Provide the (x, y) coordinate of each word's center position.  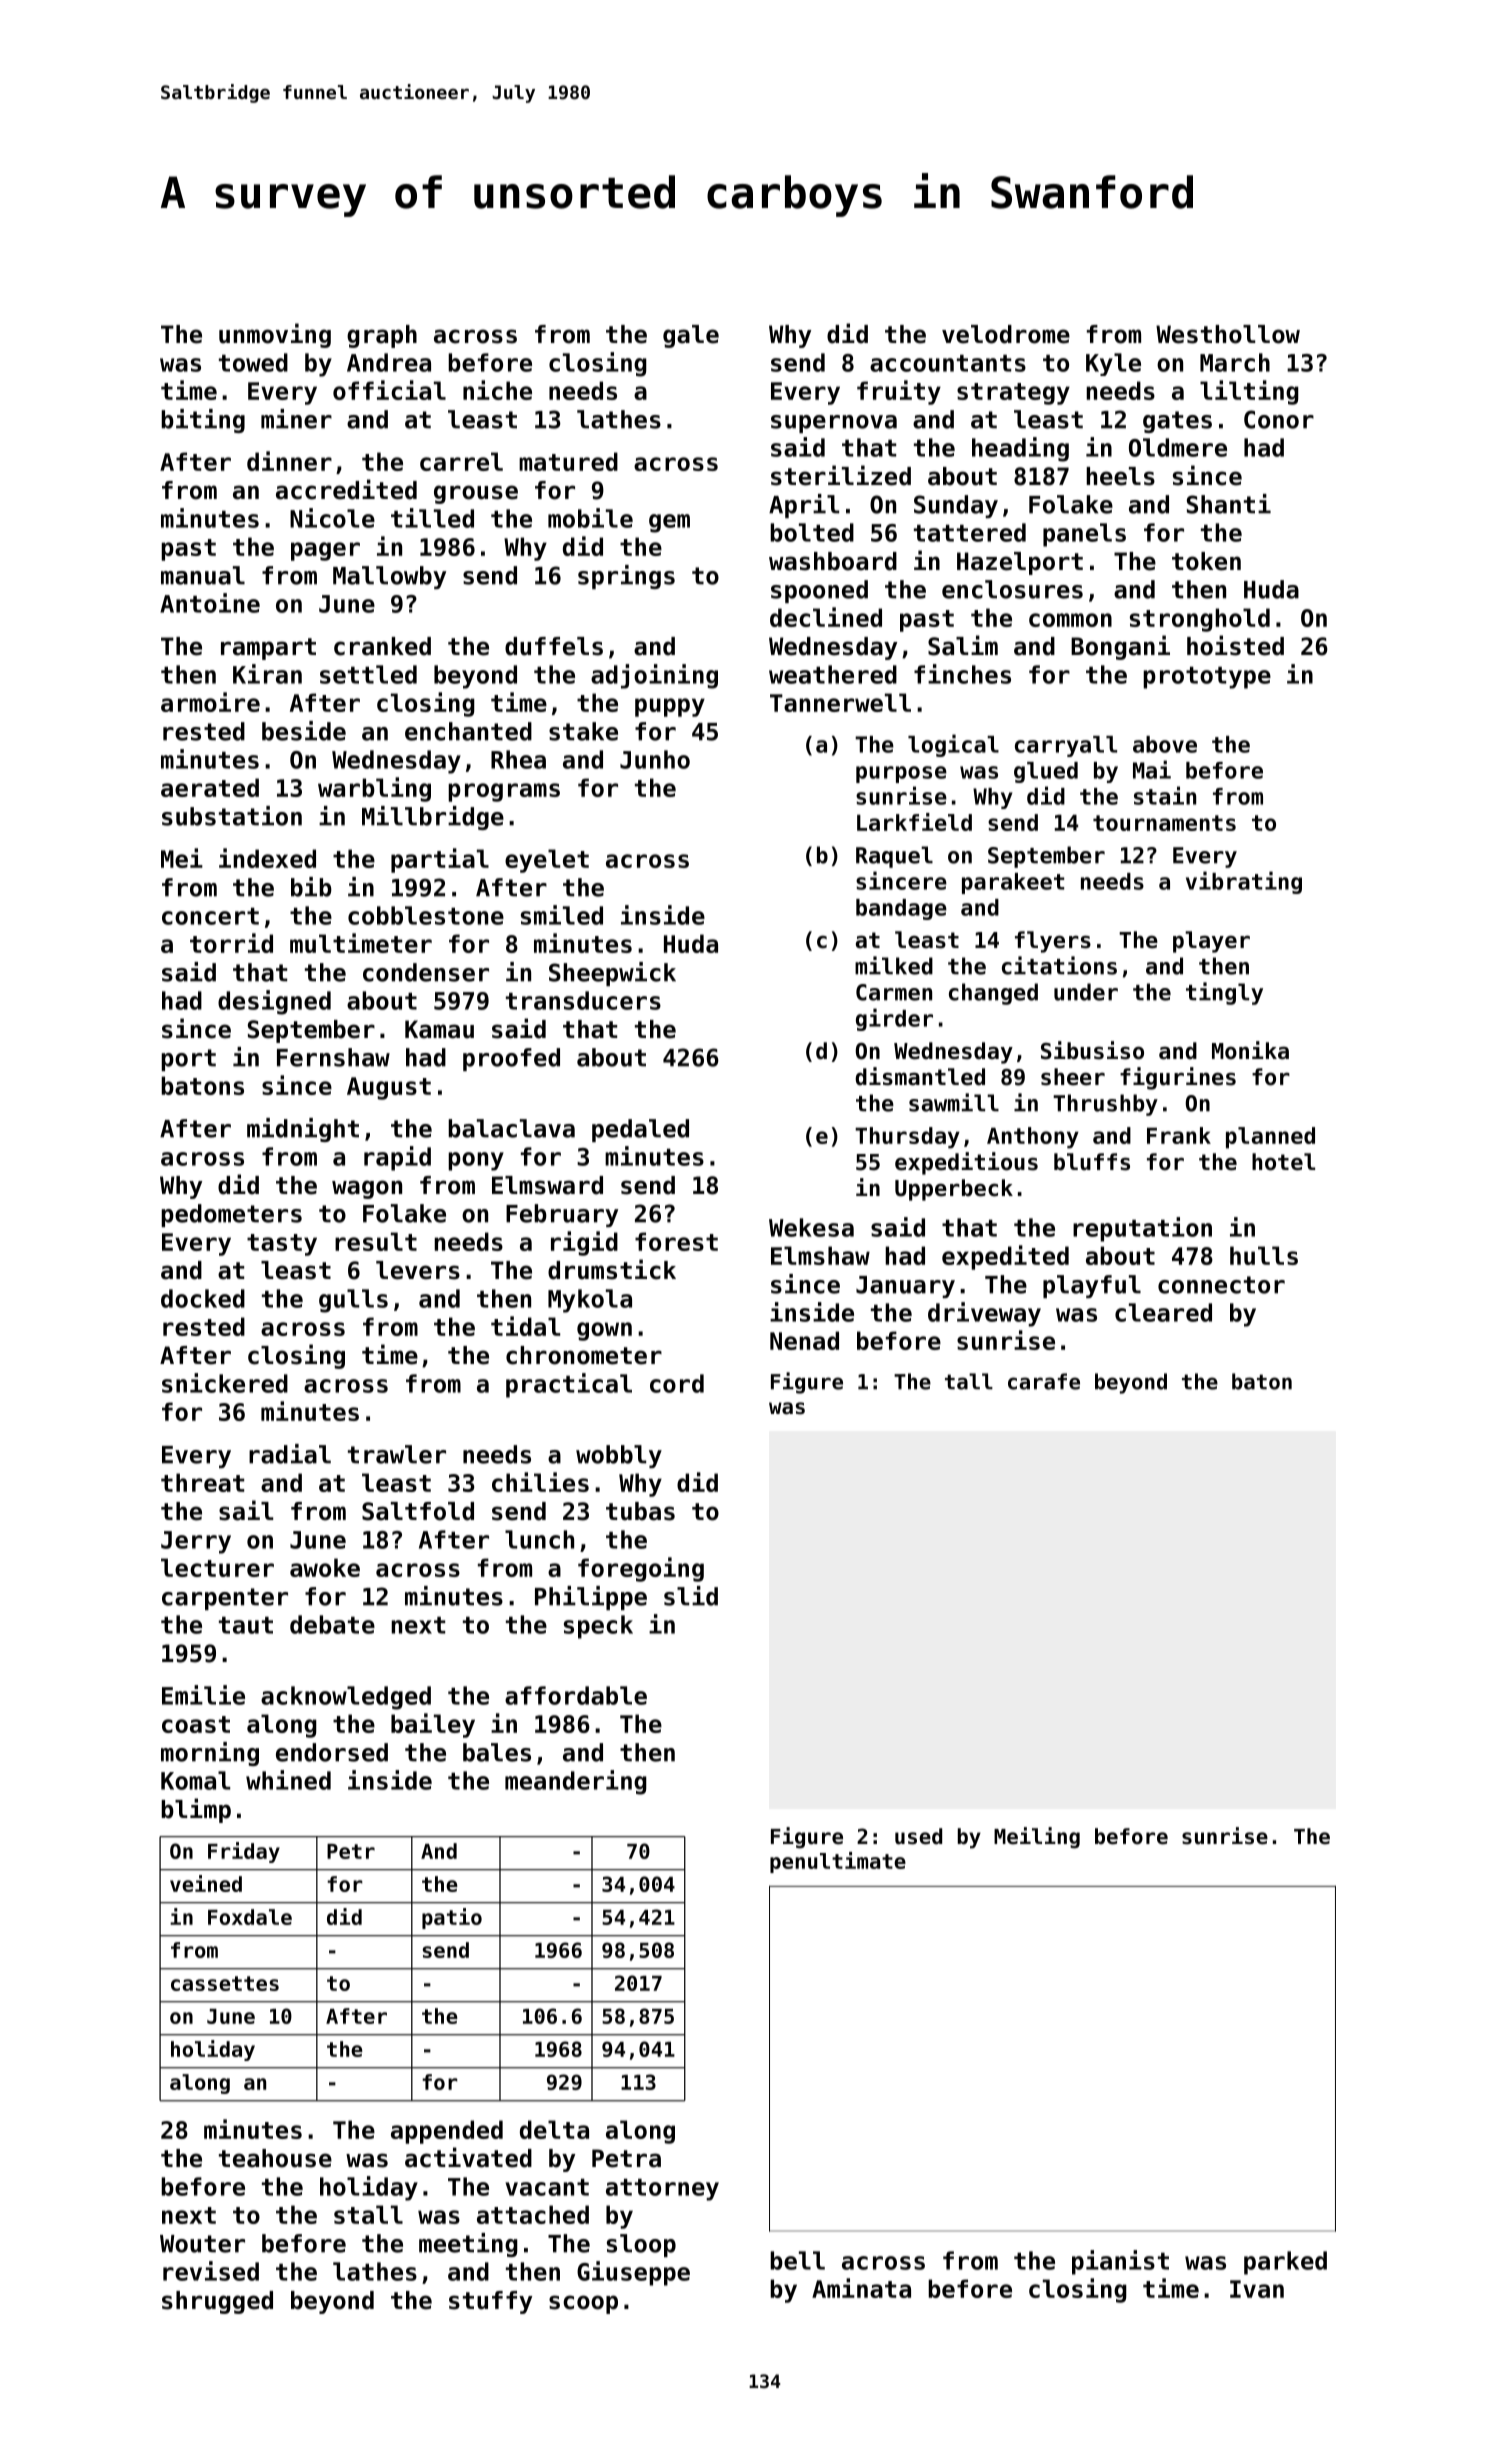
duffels (554, 646)
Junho (655, 759)
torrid (231, 943)
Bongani (1120, 647)
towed (253, 362)
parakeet (1013, 883)
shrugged (217, 2302)
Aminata (861, 2288)
